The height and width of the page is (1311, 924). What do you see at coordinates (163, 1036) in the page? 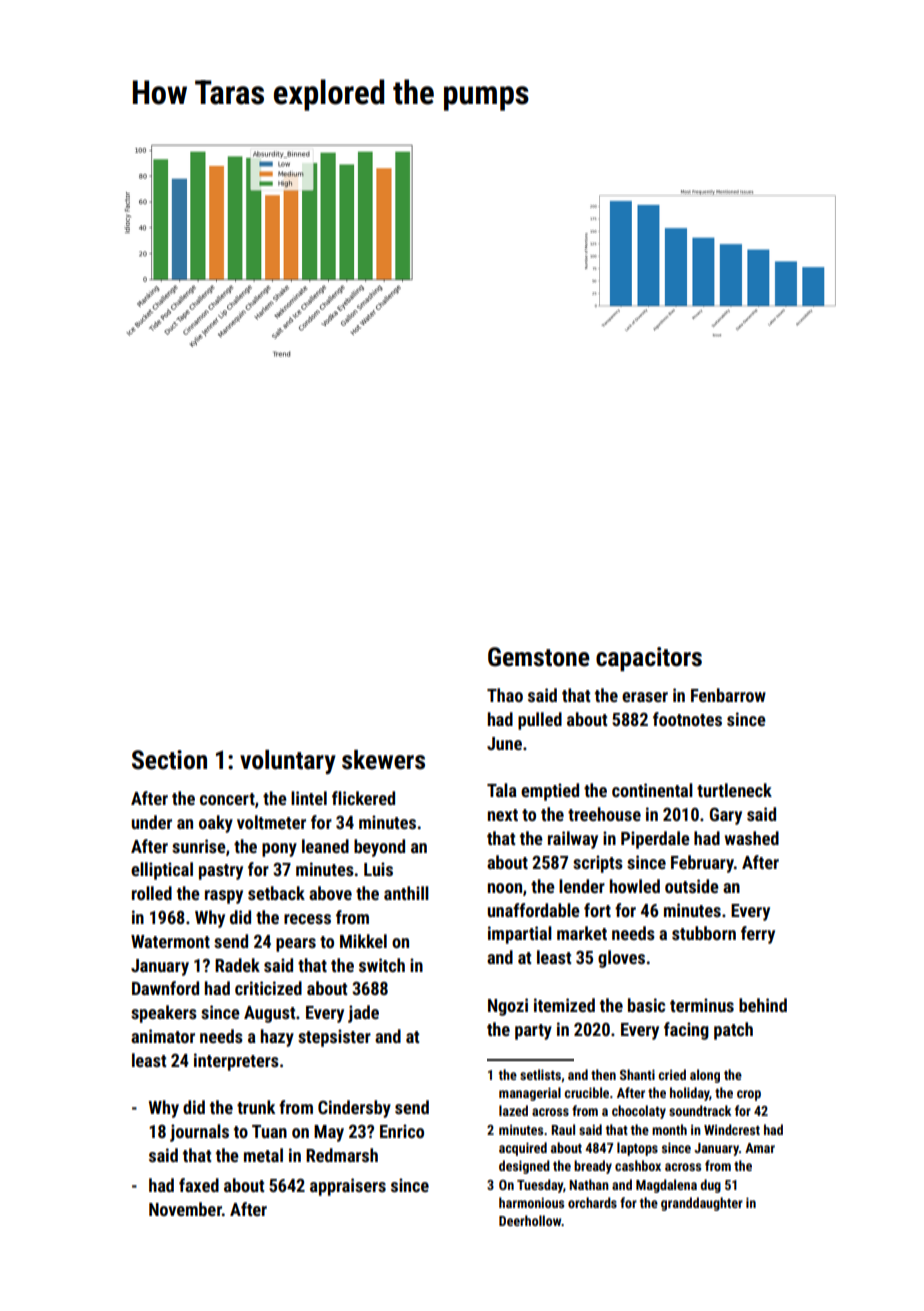
I see `animator` at bounding box center [163, 1036].
